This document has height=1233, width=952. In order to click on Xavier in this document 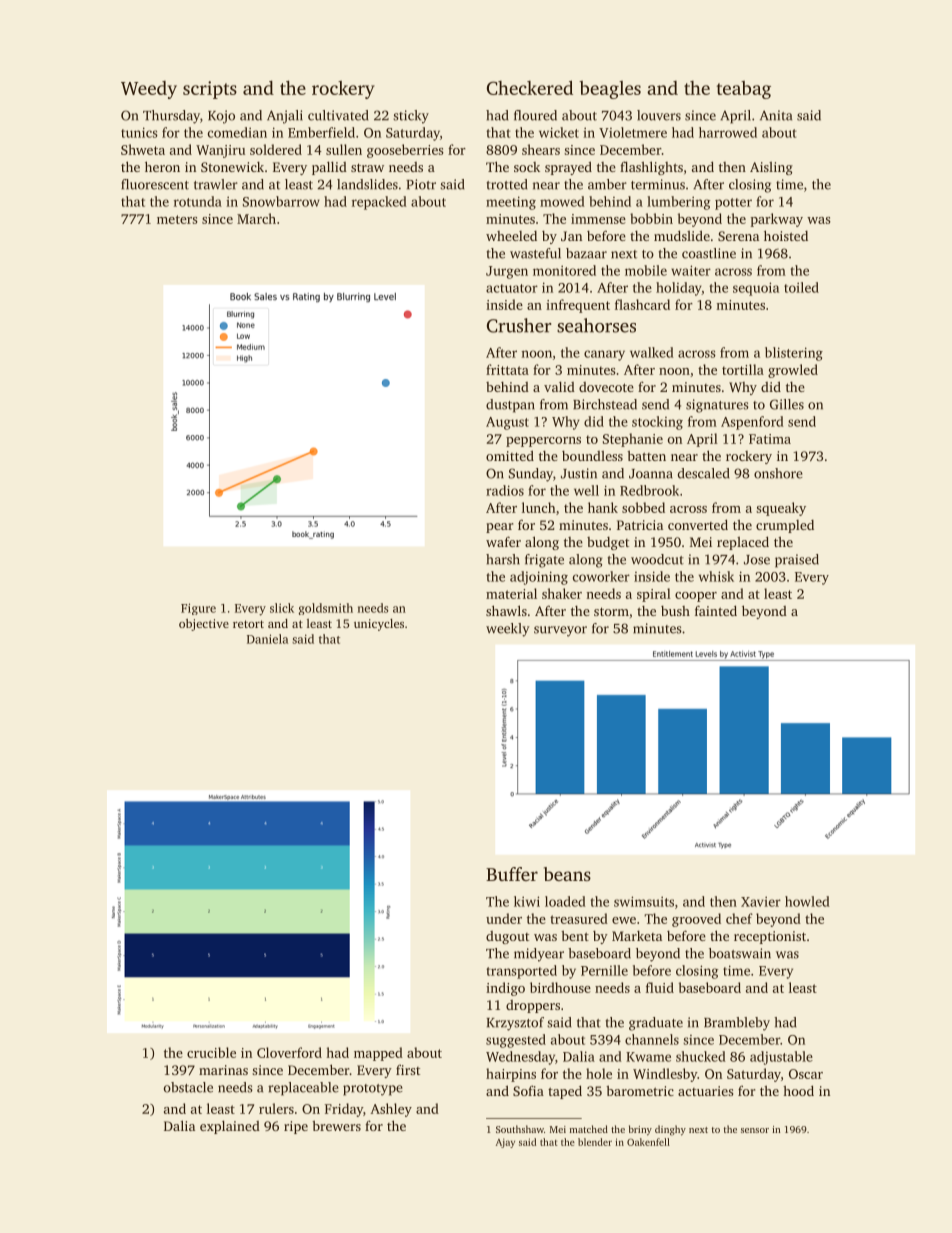, I will do `click(761, 901)`.
